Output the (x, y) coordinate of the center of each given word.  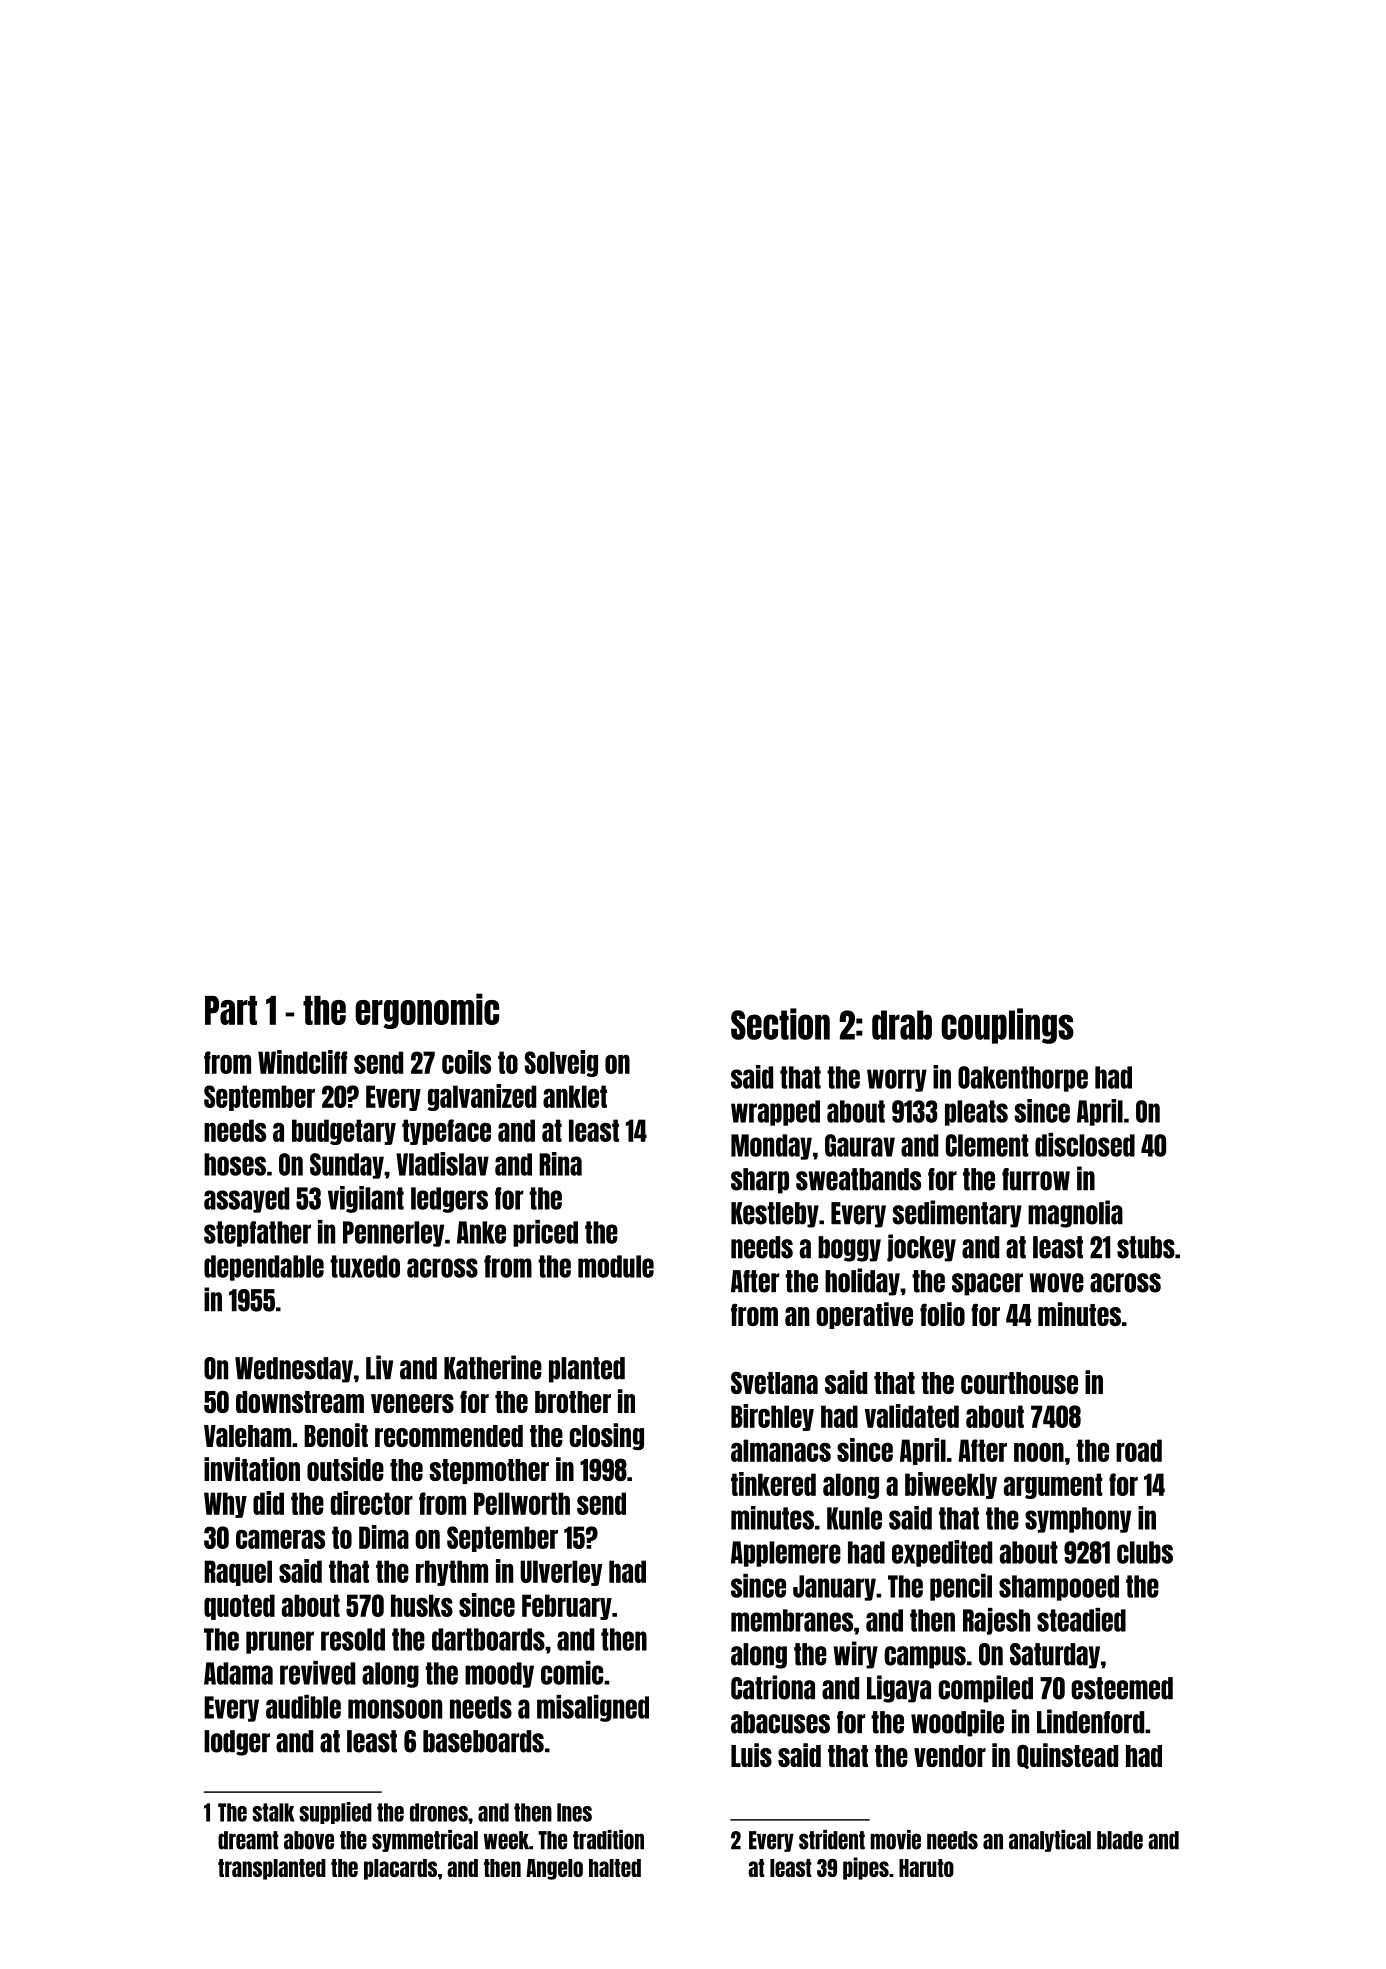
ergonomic (427, 1011)
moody (499, 1675)
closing (606, 1437)
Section (780, 1024)
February (567, 1607)
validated (912, 1416)
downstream (300, 1402)
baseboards (483, 1741)
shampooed (1059, 1588)
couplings (1007, 1026)
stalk (273, 1812)
